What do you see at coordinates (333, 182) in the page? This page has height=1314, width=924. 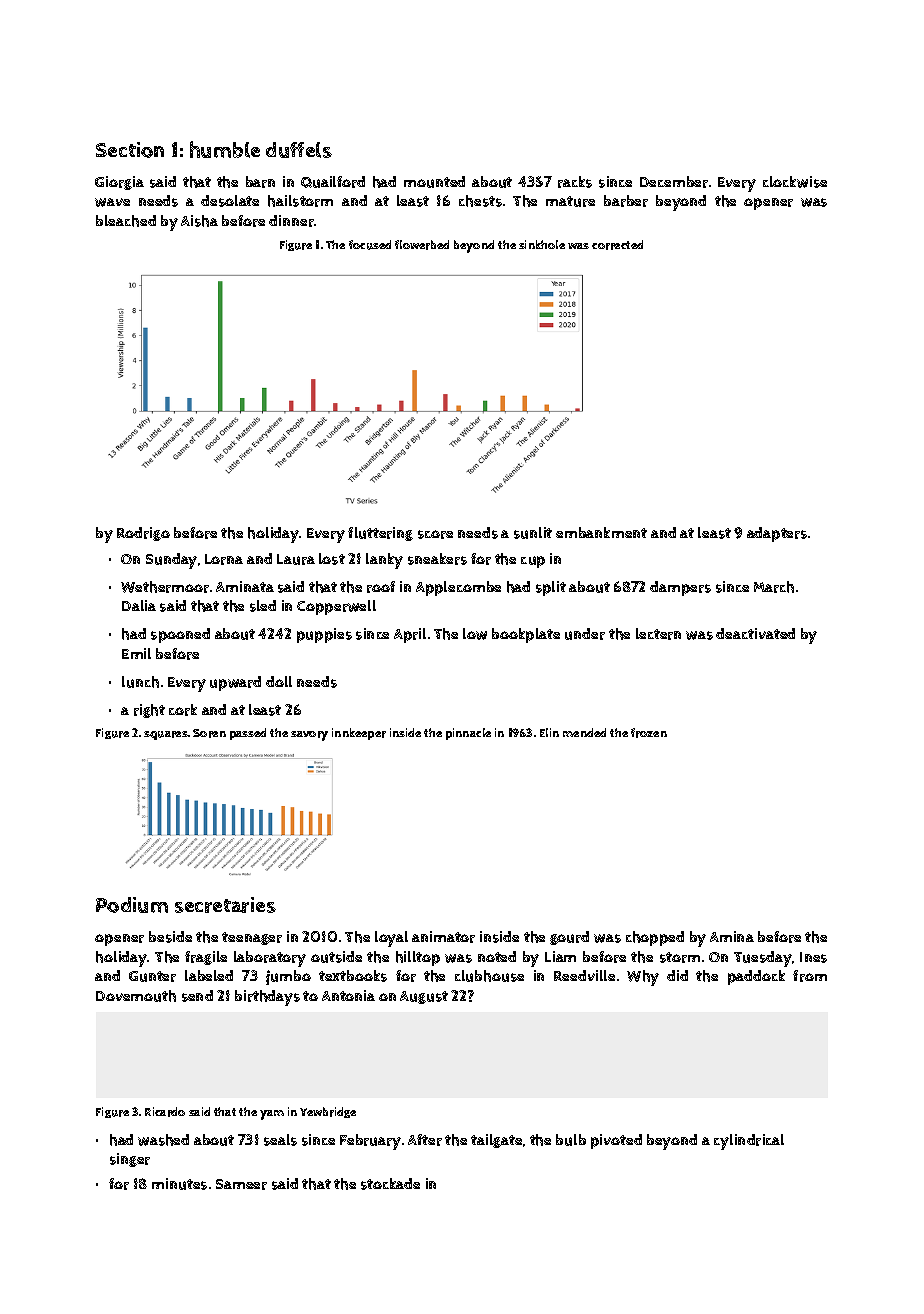 I see `Quailford` at bounding box center [333, 182].
